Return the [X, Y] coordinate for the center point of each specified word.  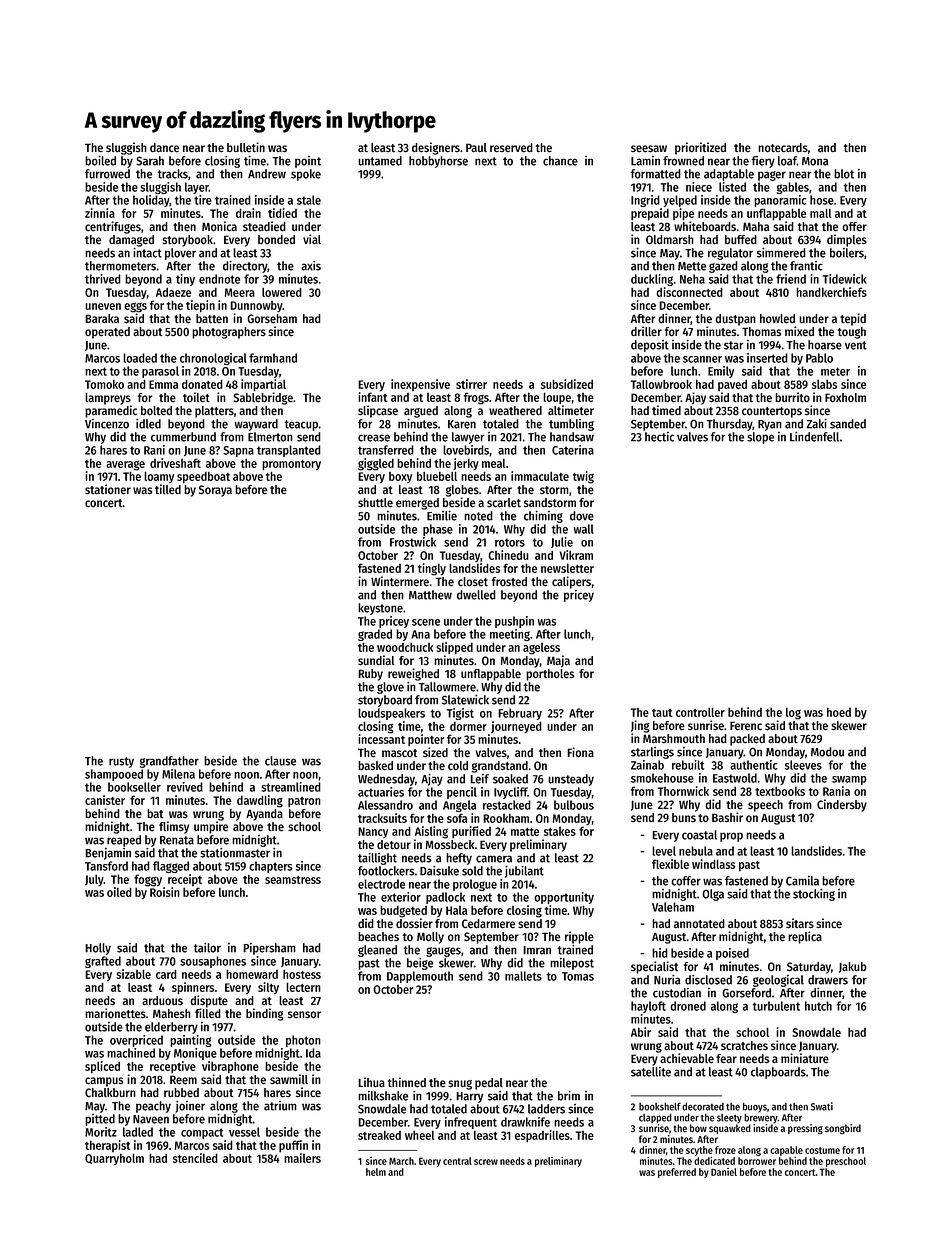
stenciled [195, 1158]
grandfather [169, 762]
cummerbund [183, 437]
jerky [466, 464]
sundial [376, 660]
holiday [151, 201]
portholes [550, 675]
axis [311, 266]
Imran [537, 950]
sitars [800, 923]
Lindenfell [814, 437]
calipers [571, 582]
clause [280, 761]
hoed [839, 712]
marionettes [115, 1013]
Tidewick [845, 279]
